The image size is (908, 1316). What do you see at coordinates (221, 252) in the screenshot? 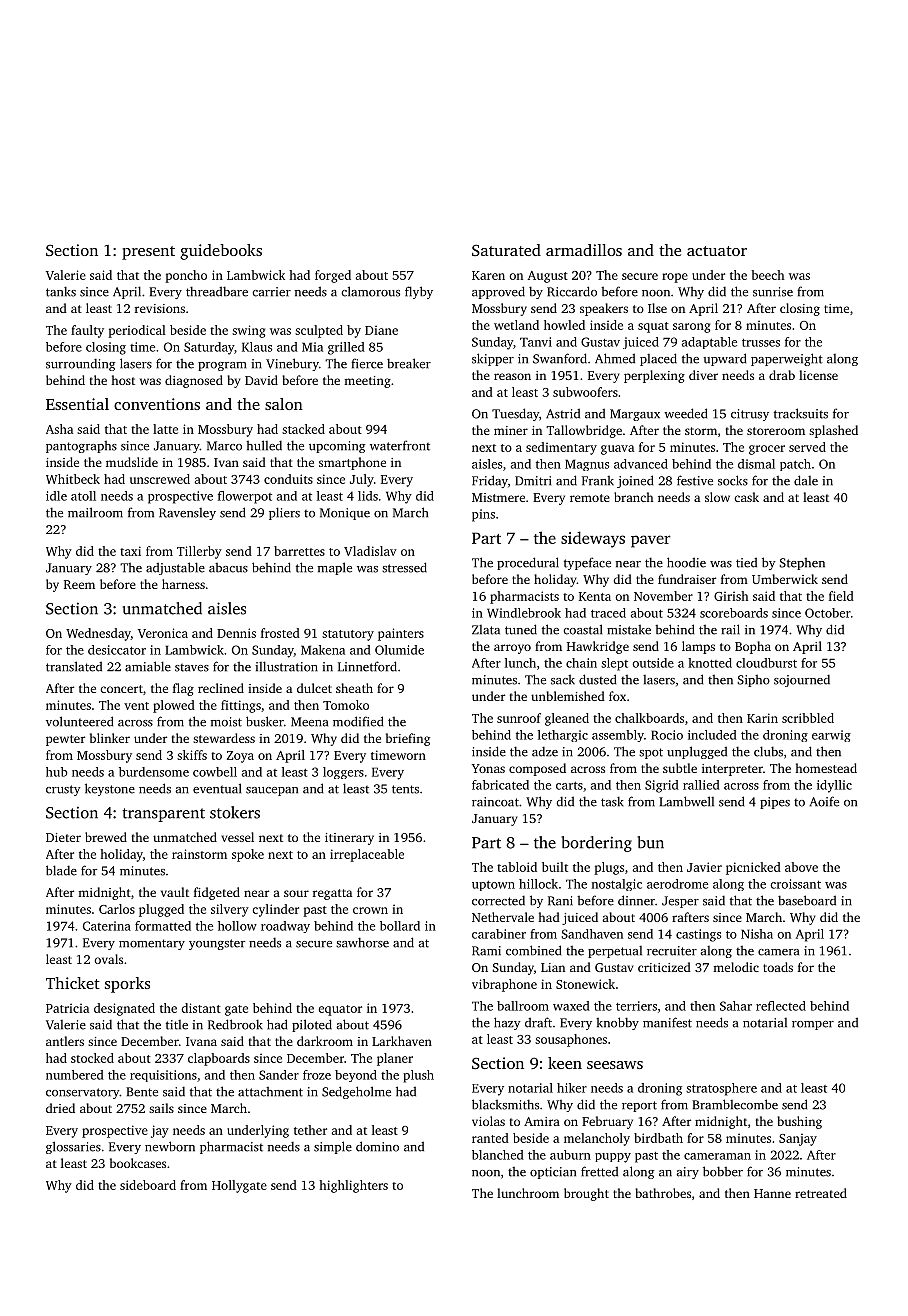
I see `guidebooks` at bounding box center [221, 252].
